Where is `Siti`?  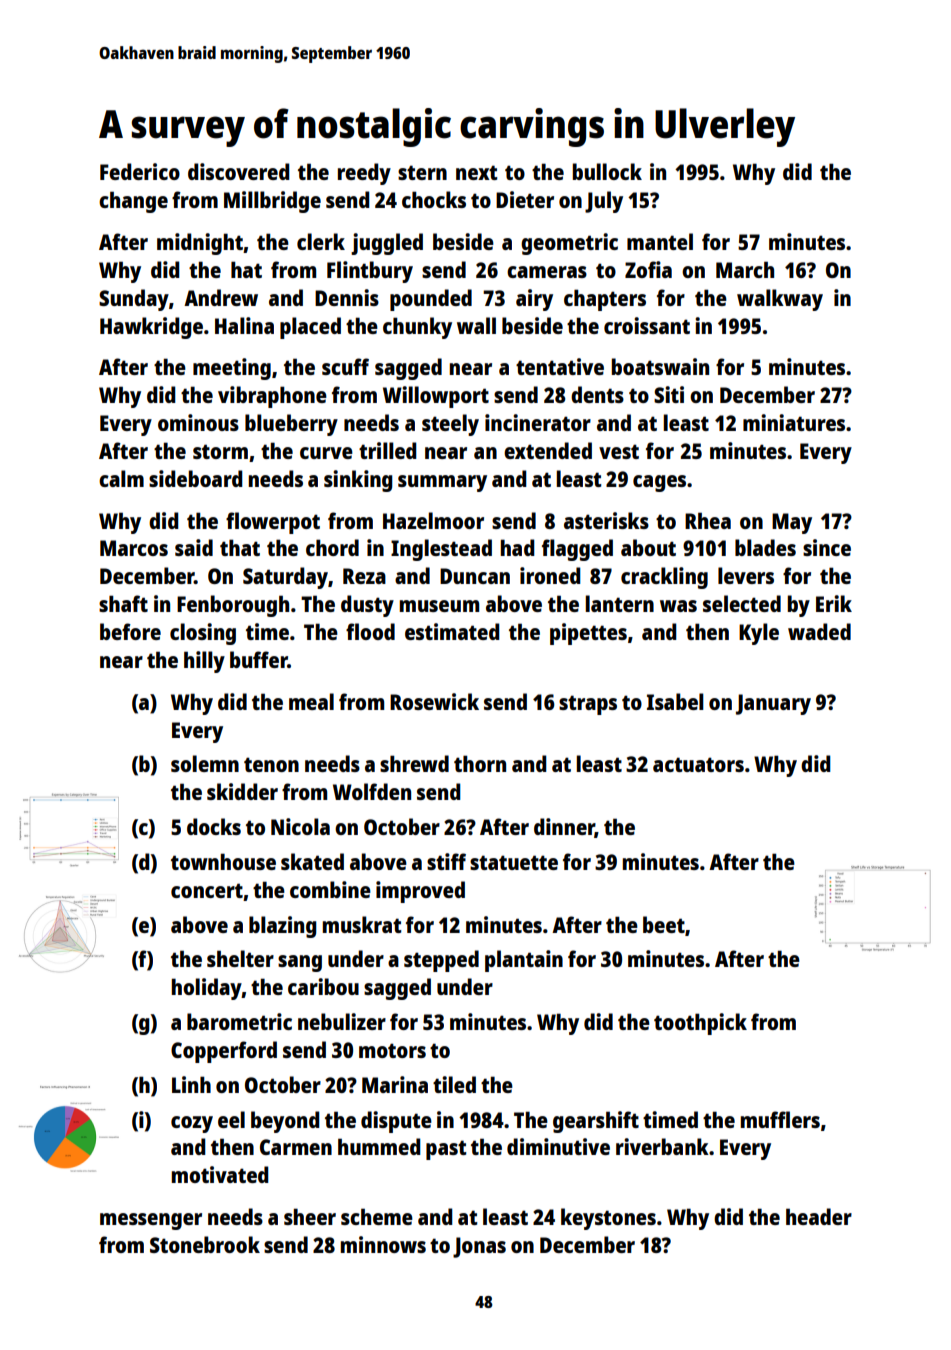 Siti is located at coordinates (669, 394).
